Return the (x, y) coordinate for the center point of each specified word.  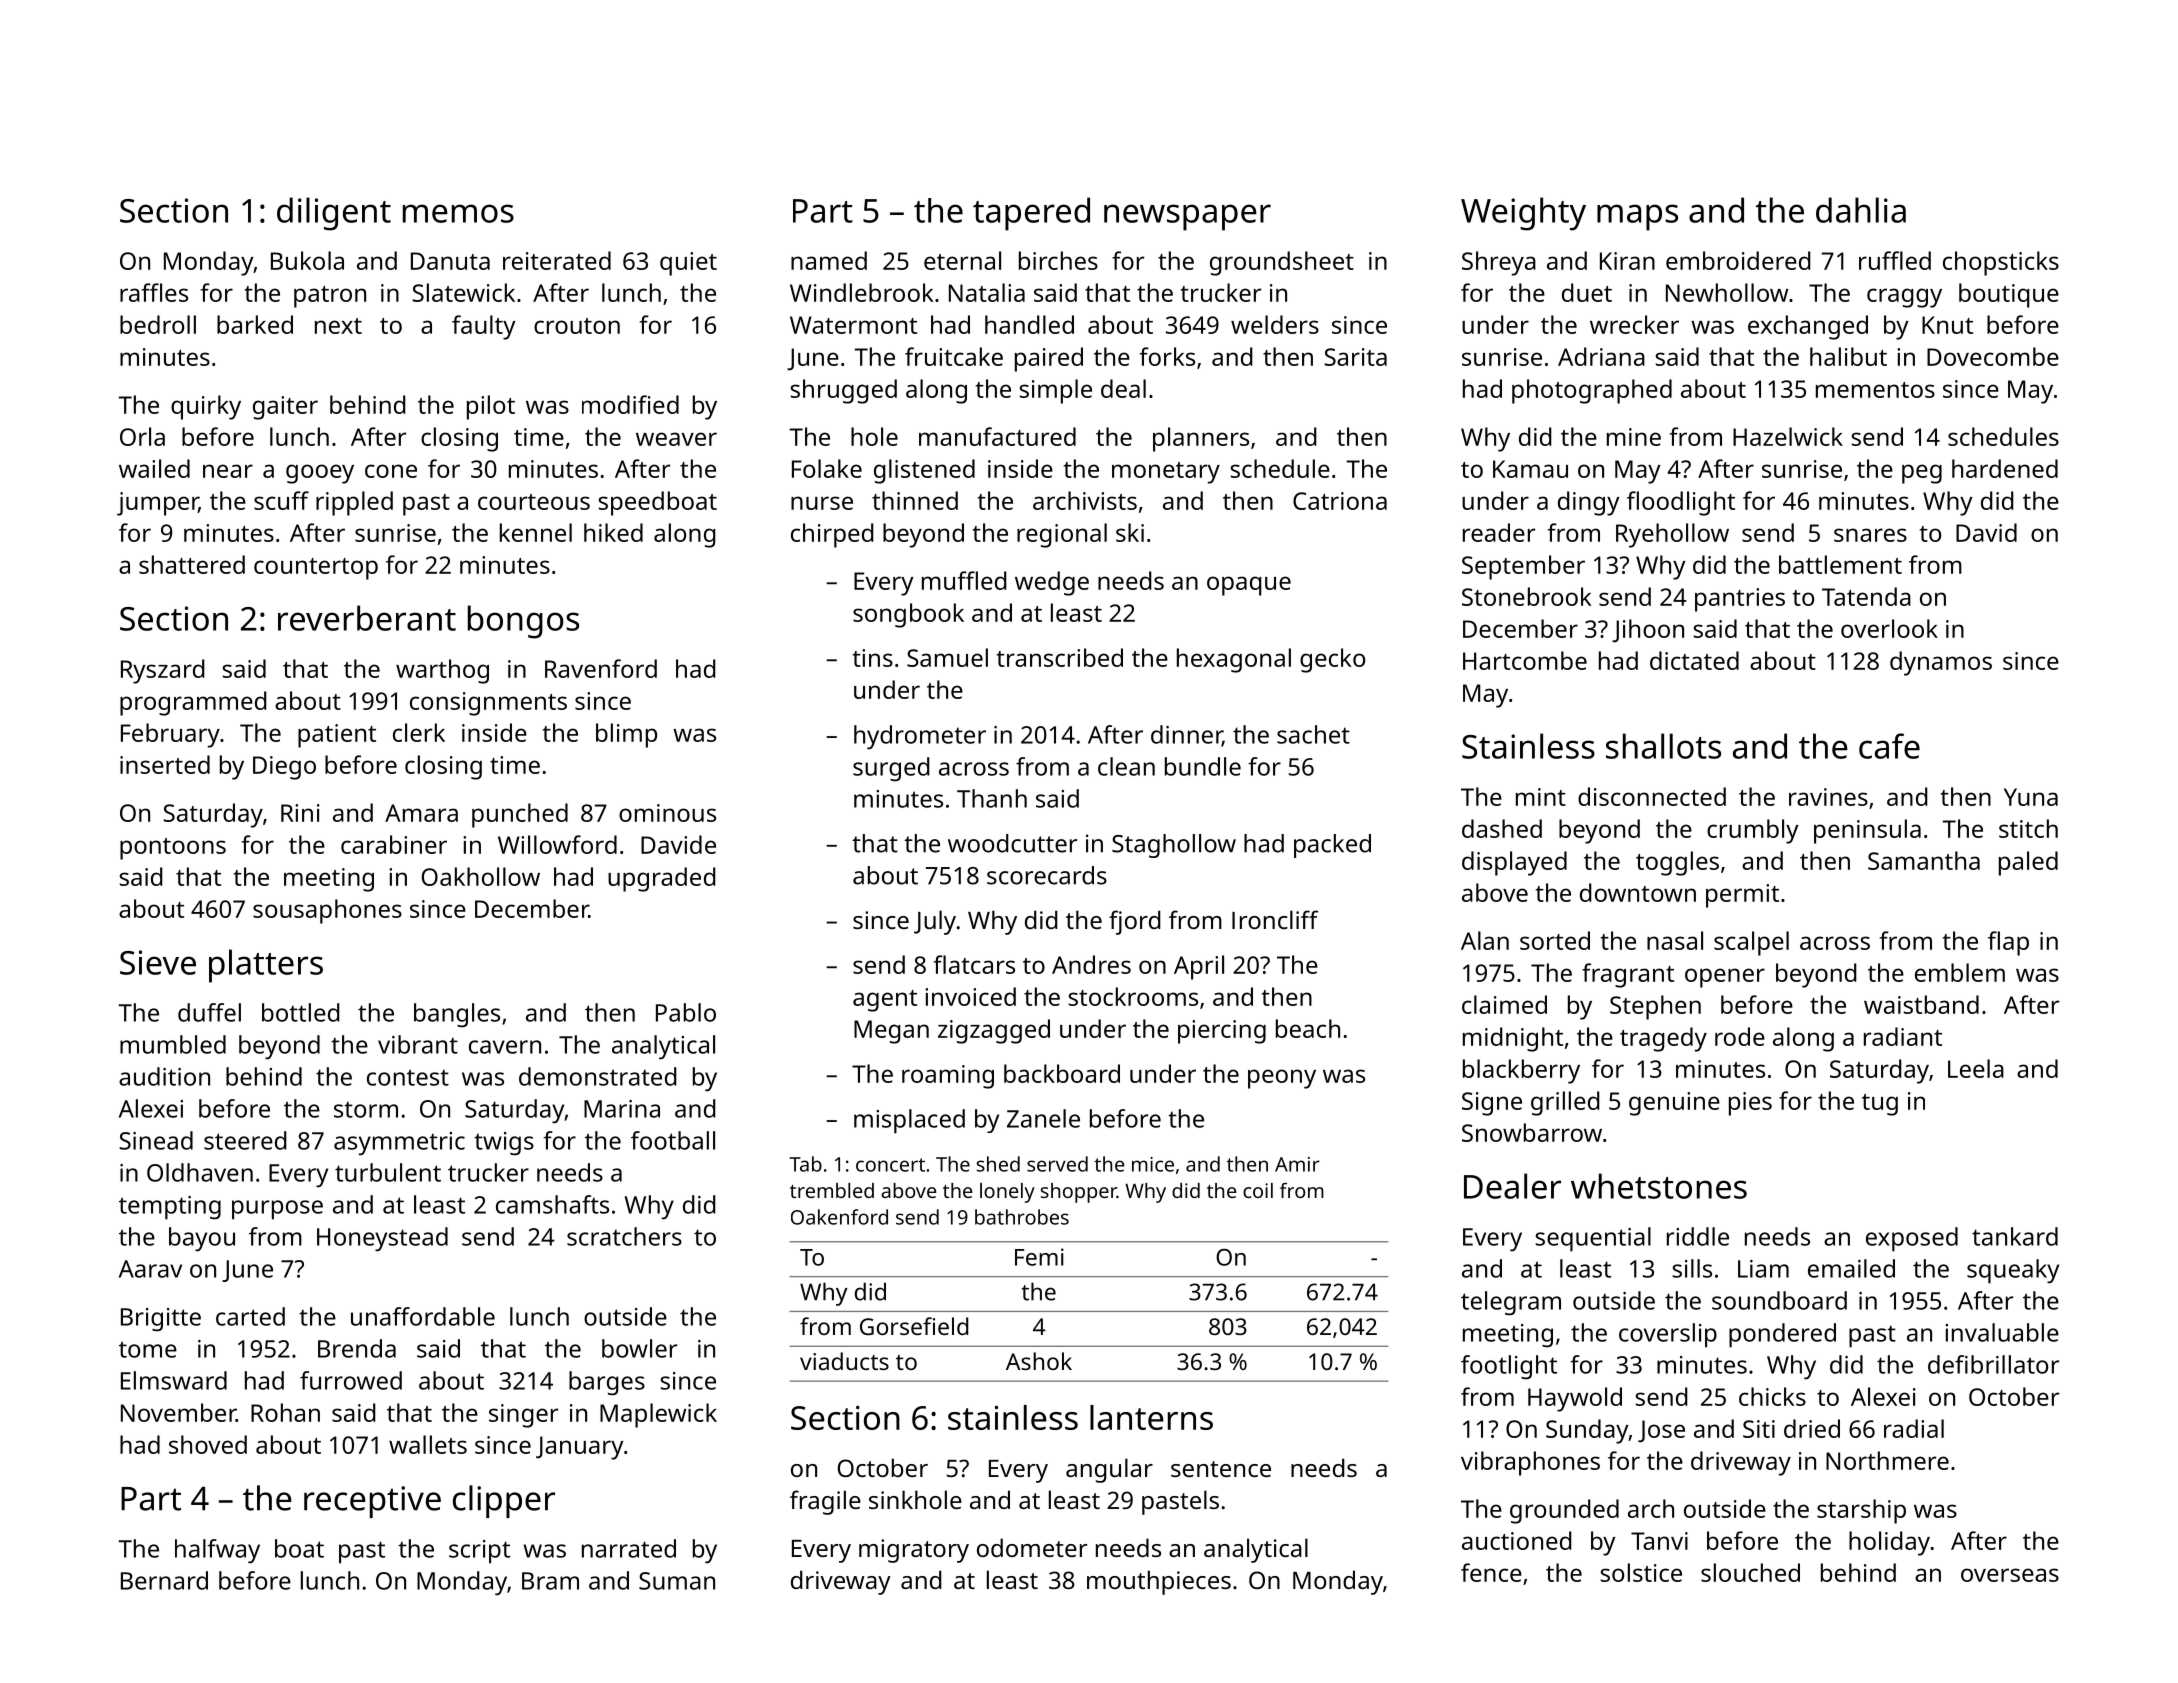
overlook (1889, 628)
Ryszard (163, 671)
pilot (491, 407)
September (1523, 567)
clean (1126, 766)
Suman (677, 1581)
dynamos (1941, 663)
